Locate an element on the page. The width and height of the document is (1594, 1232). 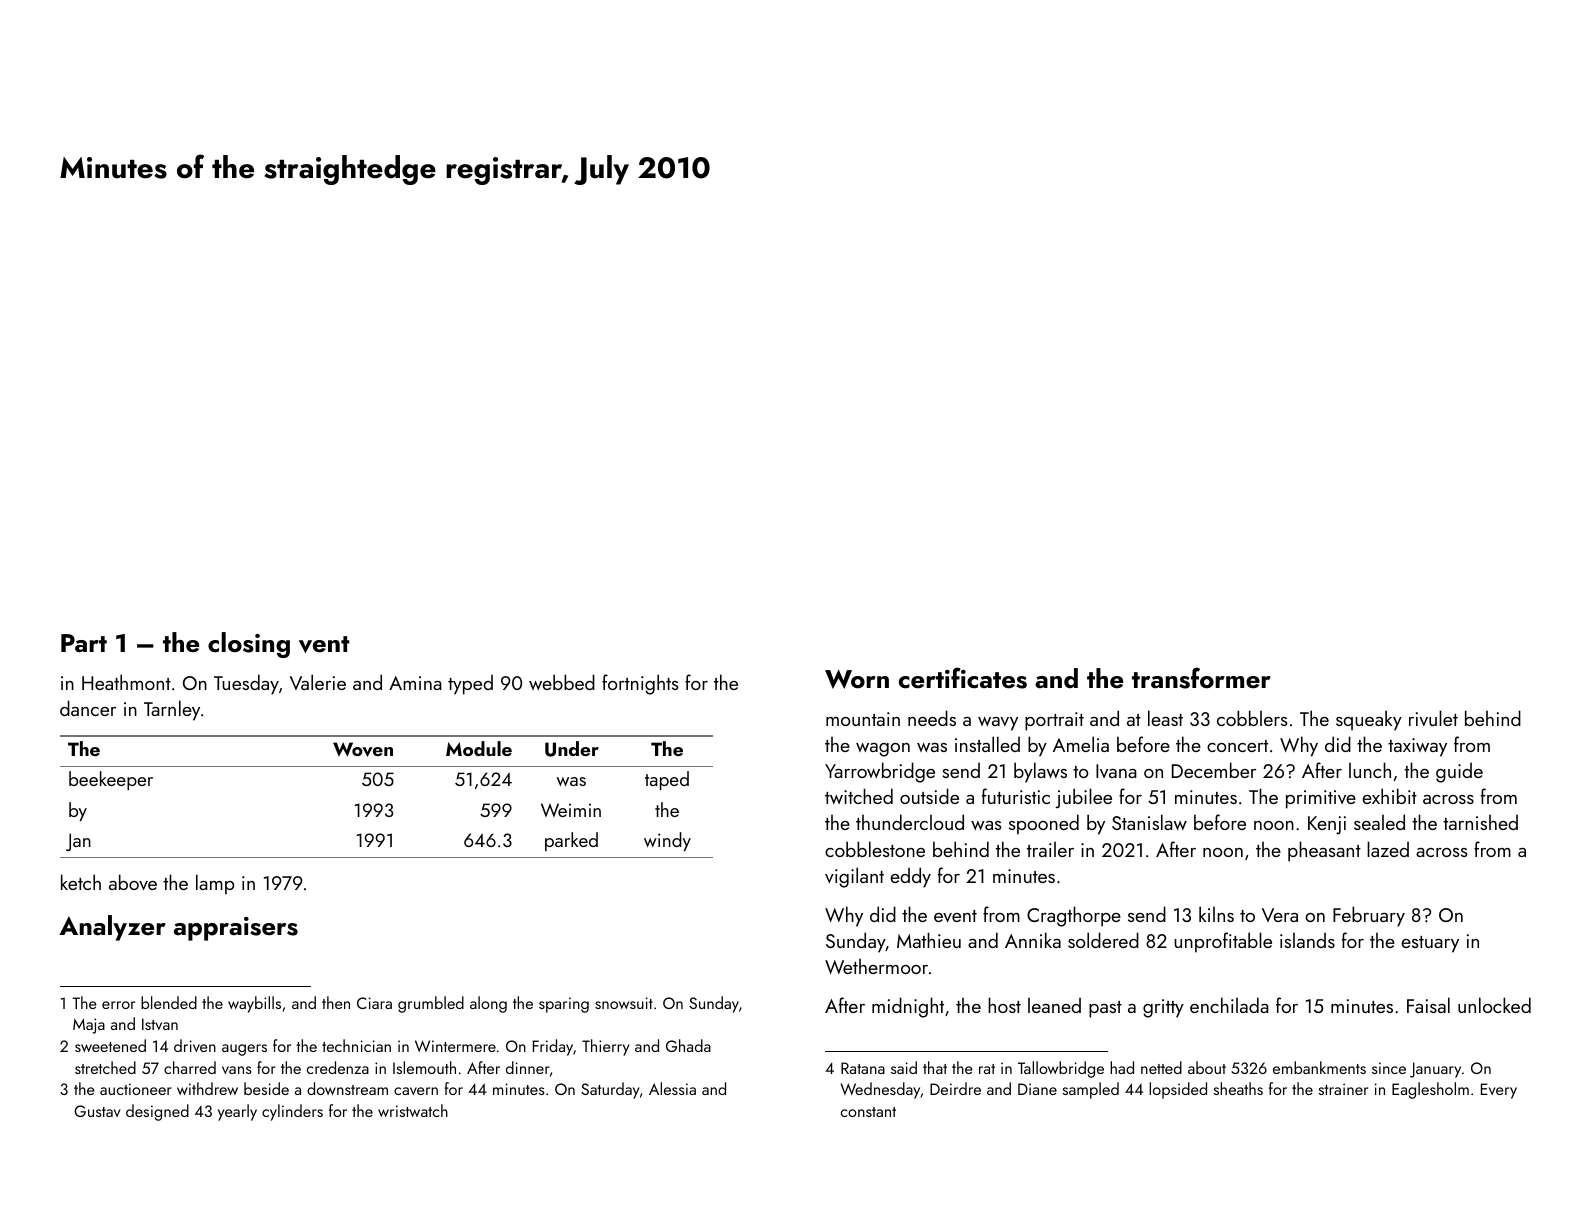
constant is located at coordinates (868, 1112).
